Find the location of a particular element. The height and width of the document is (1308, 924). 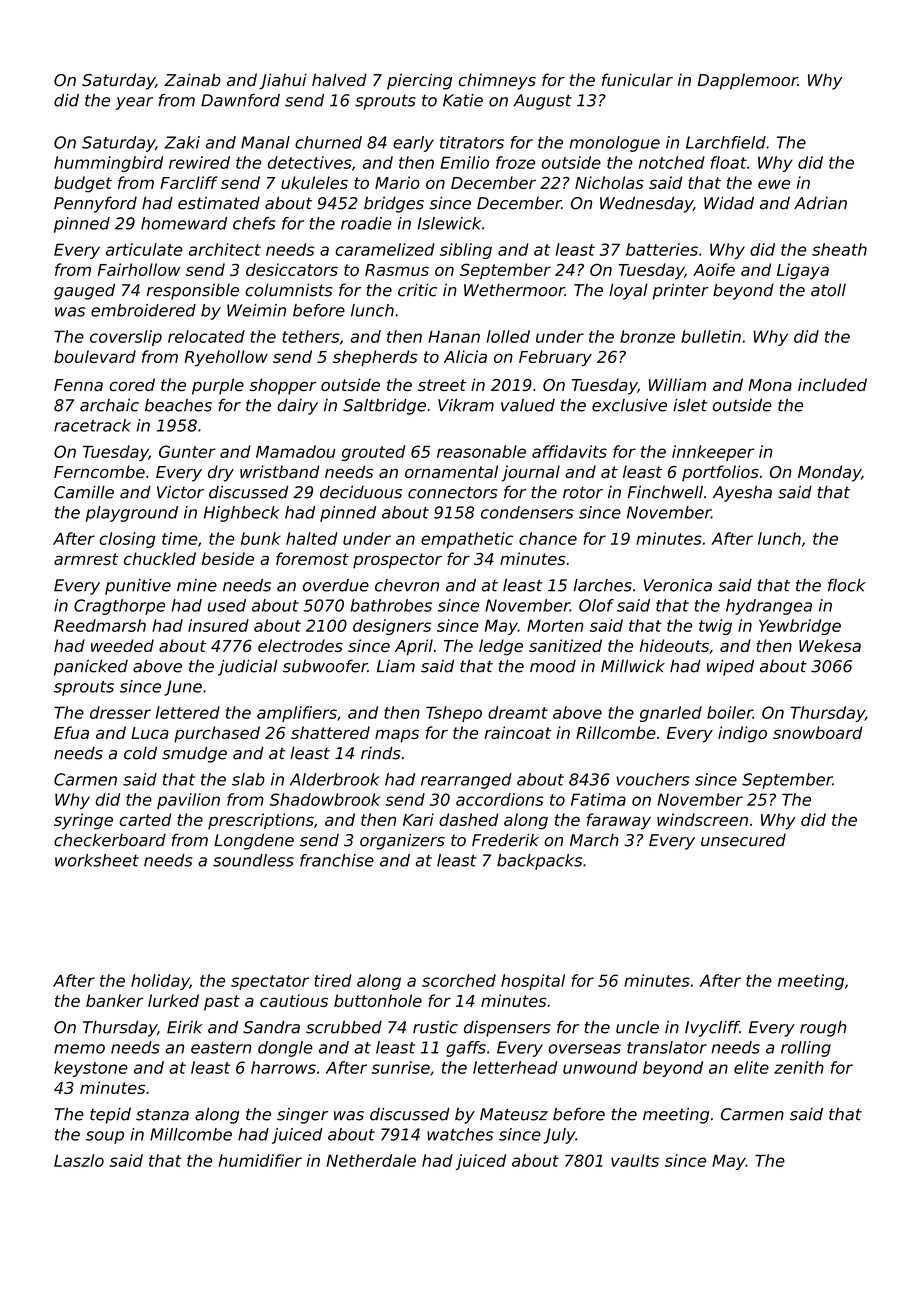

Laszlo is located at coordinates (79, 1160).
